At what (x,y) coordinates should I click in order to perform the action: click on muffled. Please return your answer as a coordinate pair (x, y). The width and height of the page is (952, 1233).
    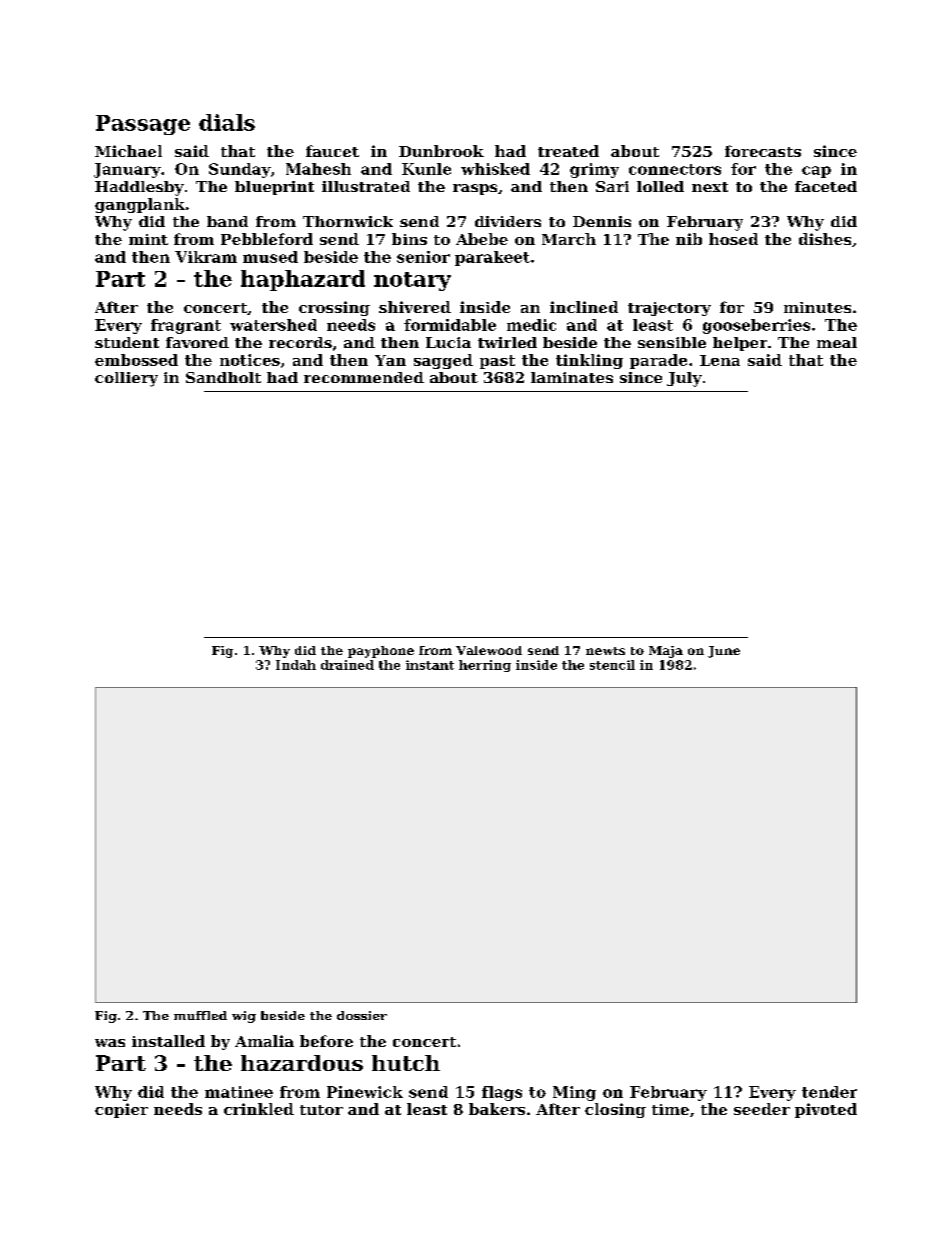
    Looking at the image, I should click on (200, 1015).
